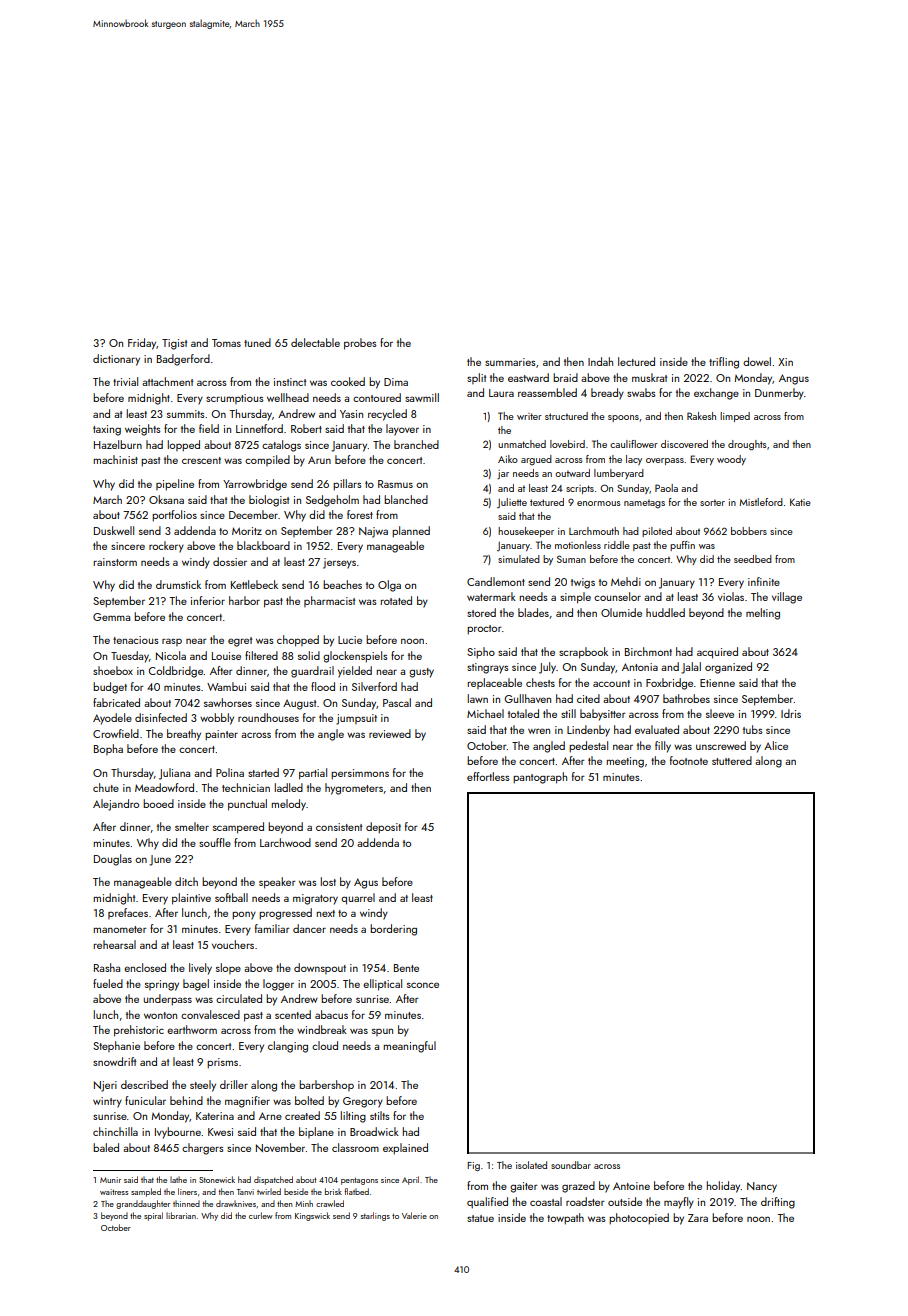  What do you see at coordinates (421, 673) in the screenshot?
I see `gusty` at bounding box center [421, 673].
